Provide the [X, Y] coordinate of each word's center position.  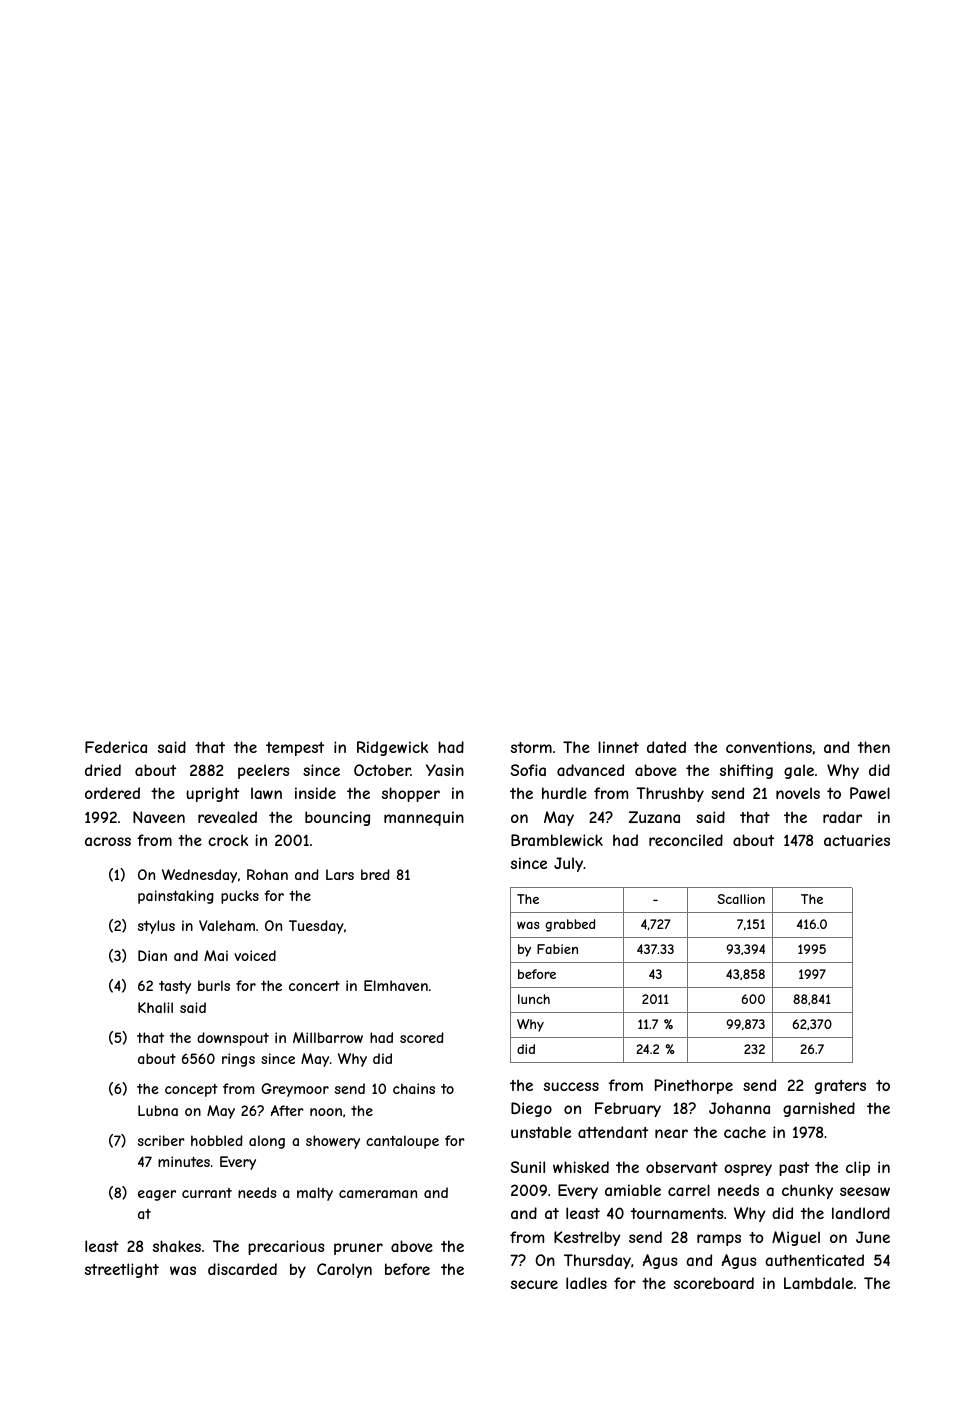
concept [191, 1090]
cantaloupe [402, 1142]
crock [228, 840]
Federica [116, 747]
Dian [152, 955]
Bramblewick [557, 840]
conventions [769, 747]
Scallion [741, 899]
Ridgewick [392, 748]
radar [842, 817]
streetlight [122, 1270]
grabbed [570, 925]
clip [858, 1168]
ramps [719, 1240]
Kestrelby [587, 1238]
